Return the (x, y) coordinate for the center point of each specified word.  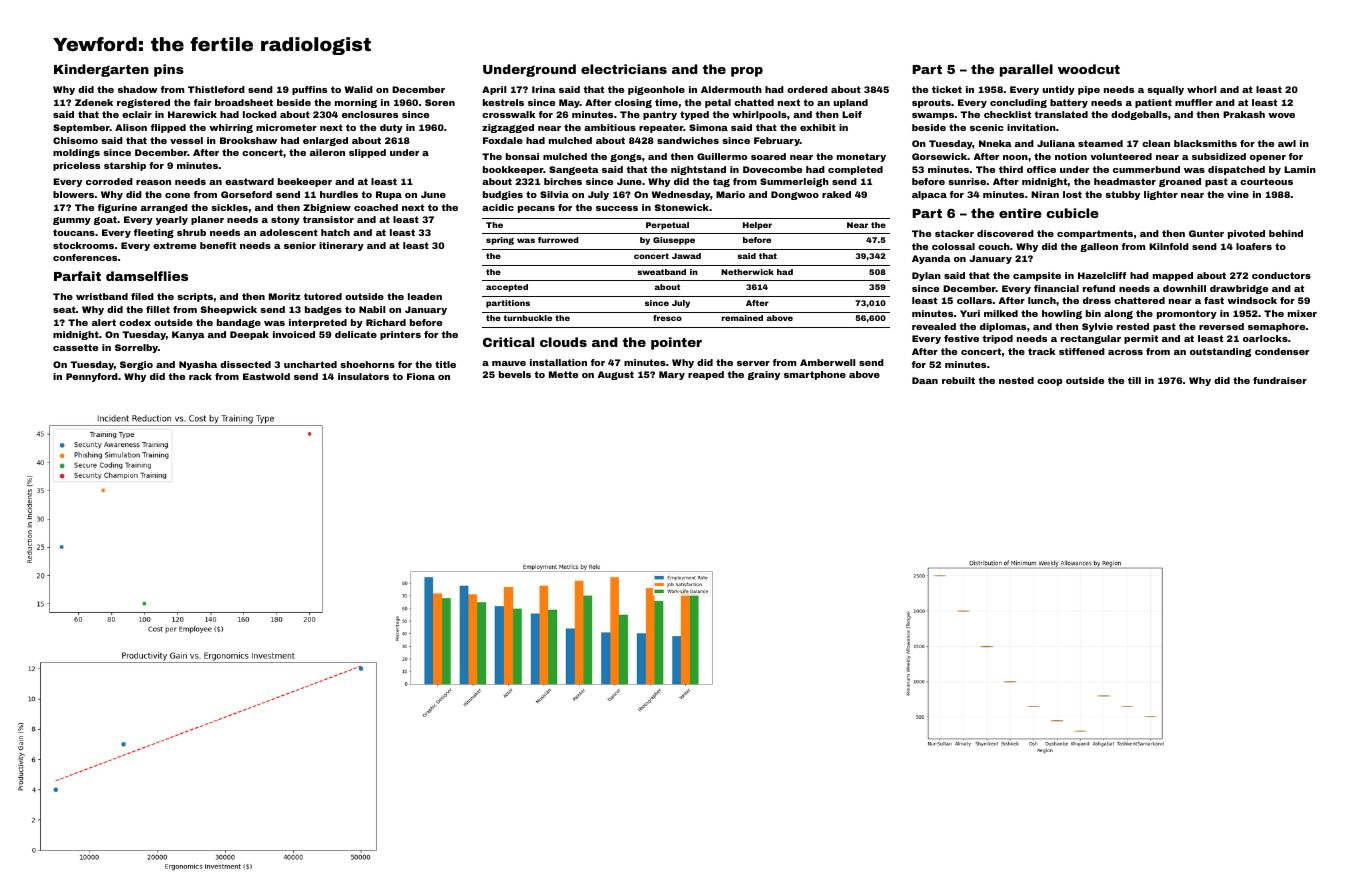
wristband (102, 296)
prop (747, 72)
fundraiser (1280, 380)
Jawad (686, 256)
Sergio (136, 365)
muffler (1194, 102)
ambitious (610, 127)
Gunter (1206, 233)
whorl (1201, 89)
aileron (327, 152)
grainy (764, 375)
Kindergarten (101, 70)
